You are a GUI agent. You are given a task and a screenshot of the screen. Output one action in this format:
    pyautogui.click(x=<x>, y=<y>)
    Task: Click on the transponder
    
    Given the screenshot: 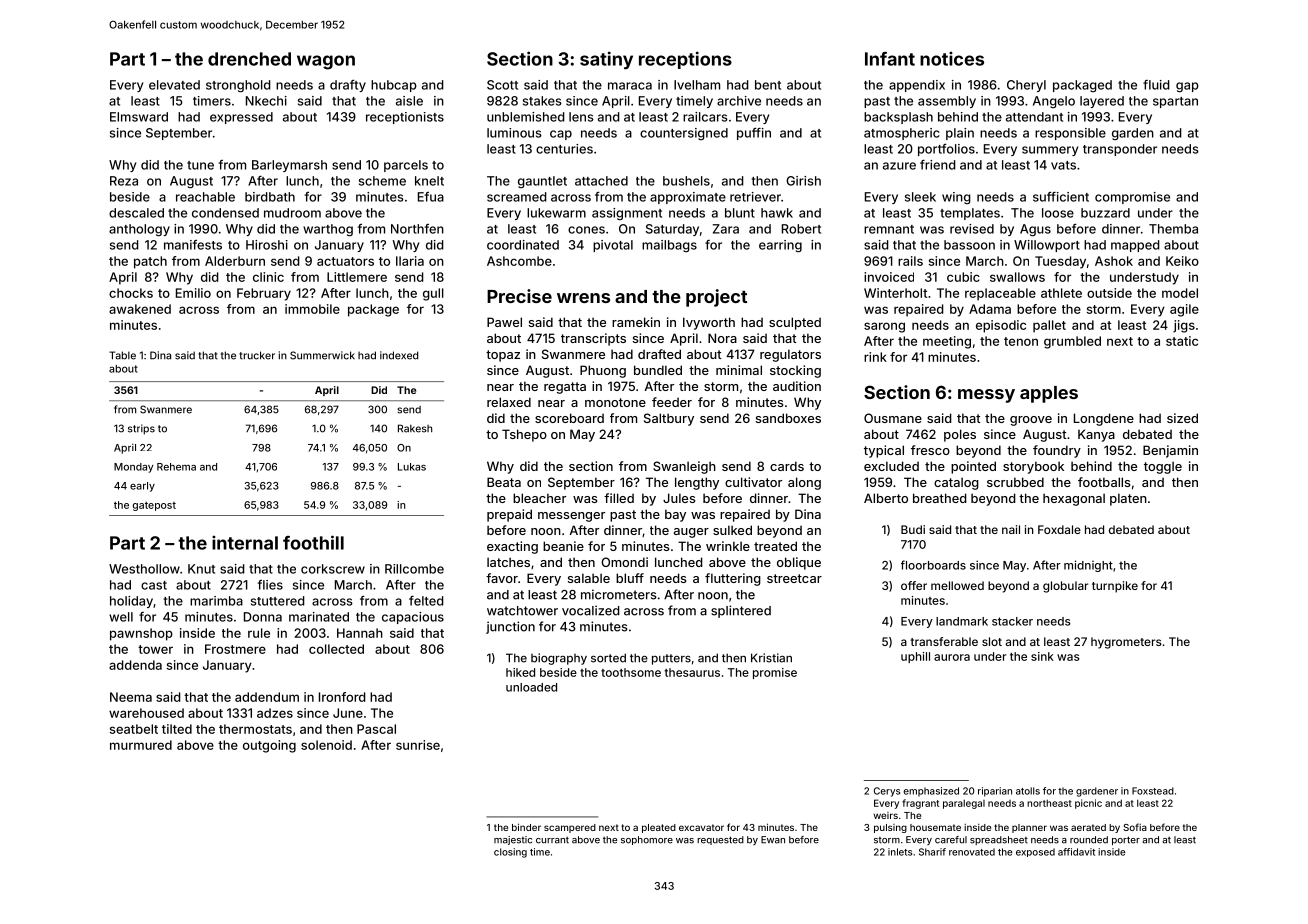 What is the action you would take?
    pyautogui.click(x=1120, y=150)
